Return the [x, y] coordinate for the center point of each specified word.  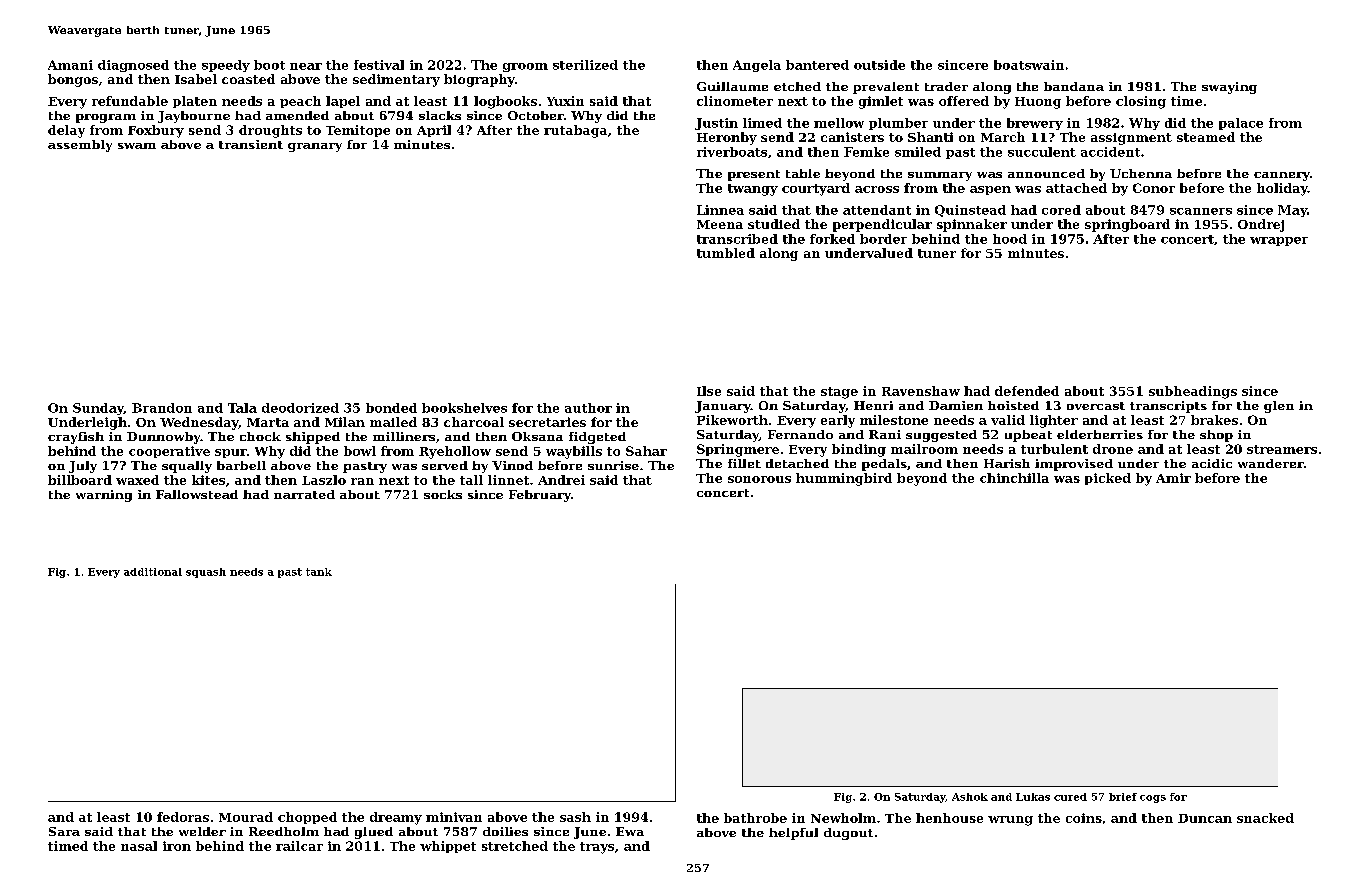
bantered [817, 65]
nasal [139, 846]
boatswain [1029, 65]
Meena [720, 224]
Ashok [970, 797]
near [306, 66]
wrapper [1279, 241]
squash [206, 573]
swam [137, 146]
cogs [1153, 799]
